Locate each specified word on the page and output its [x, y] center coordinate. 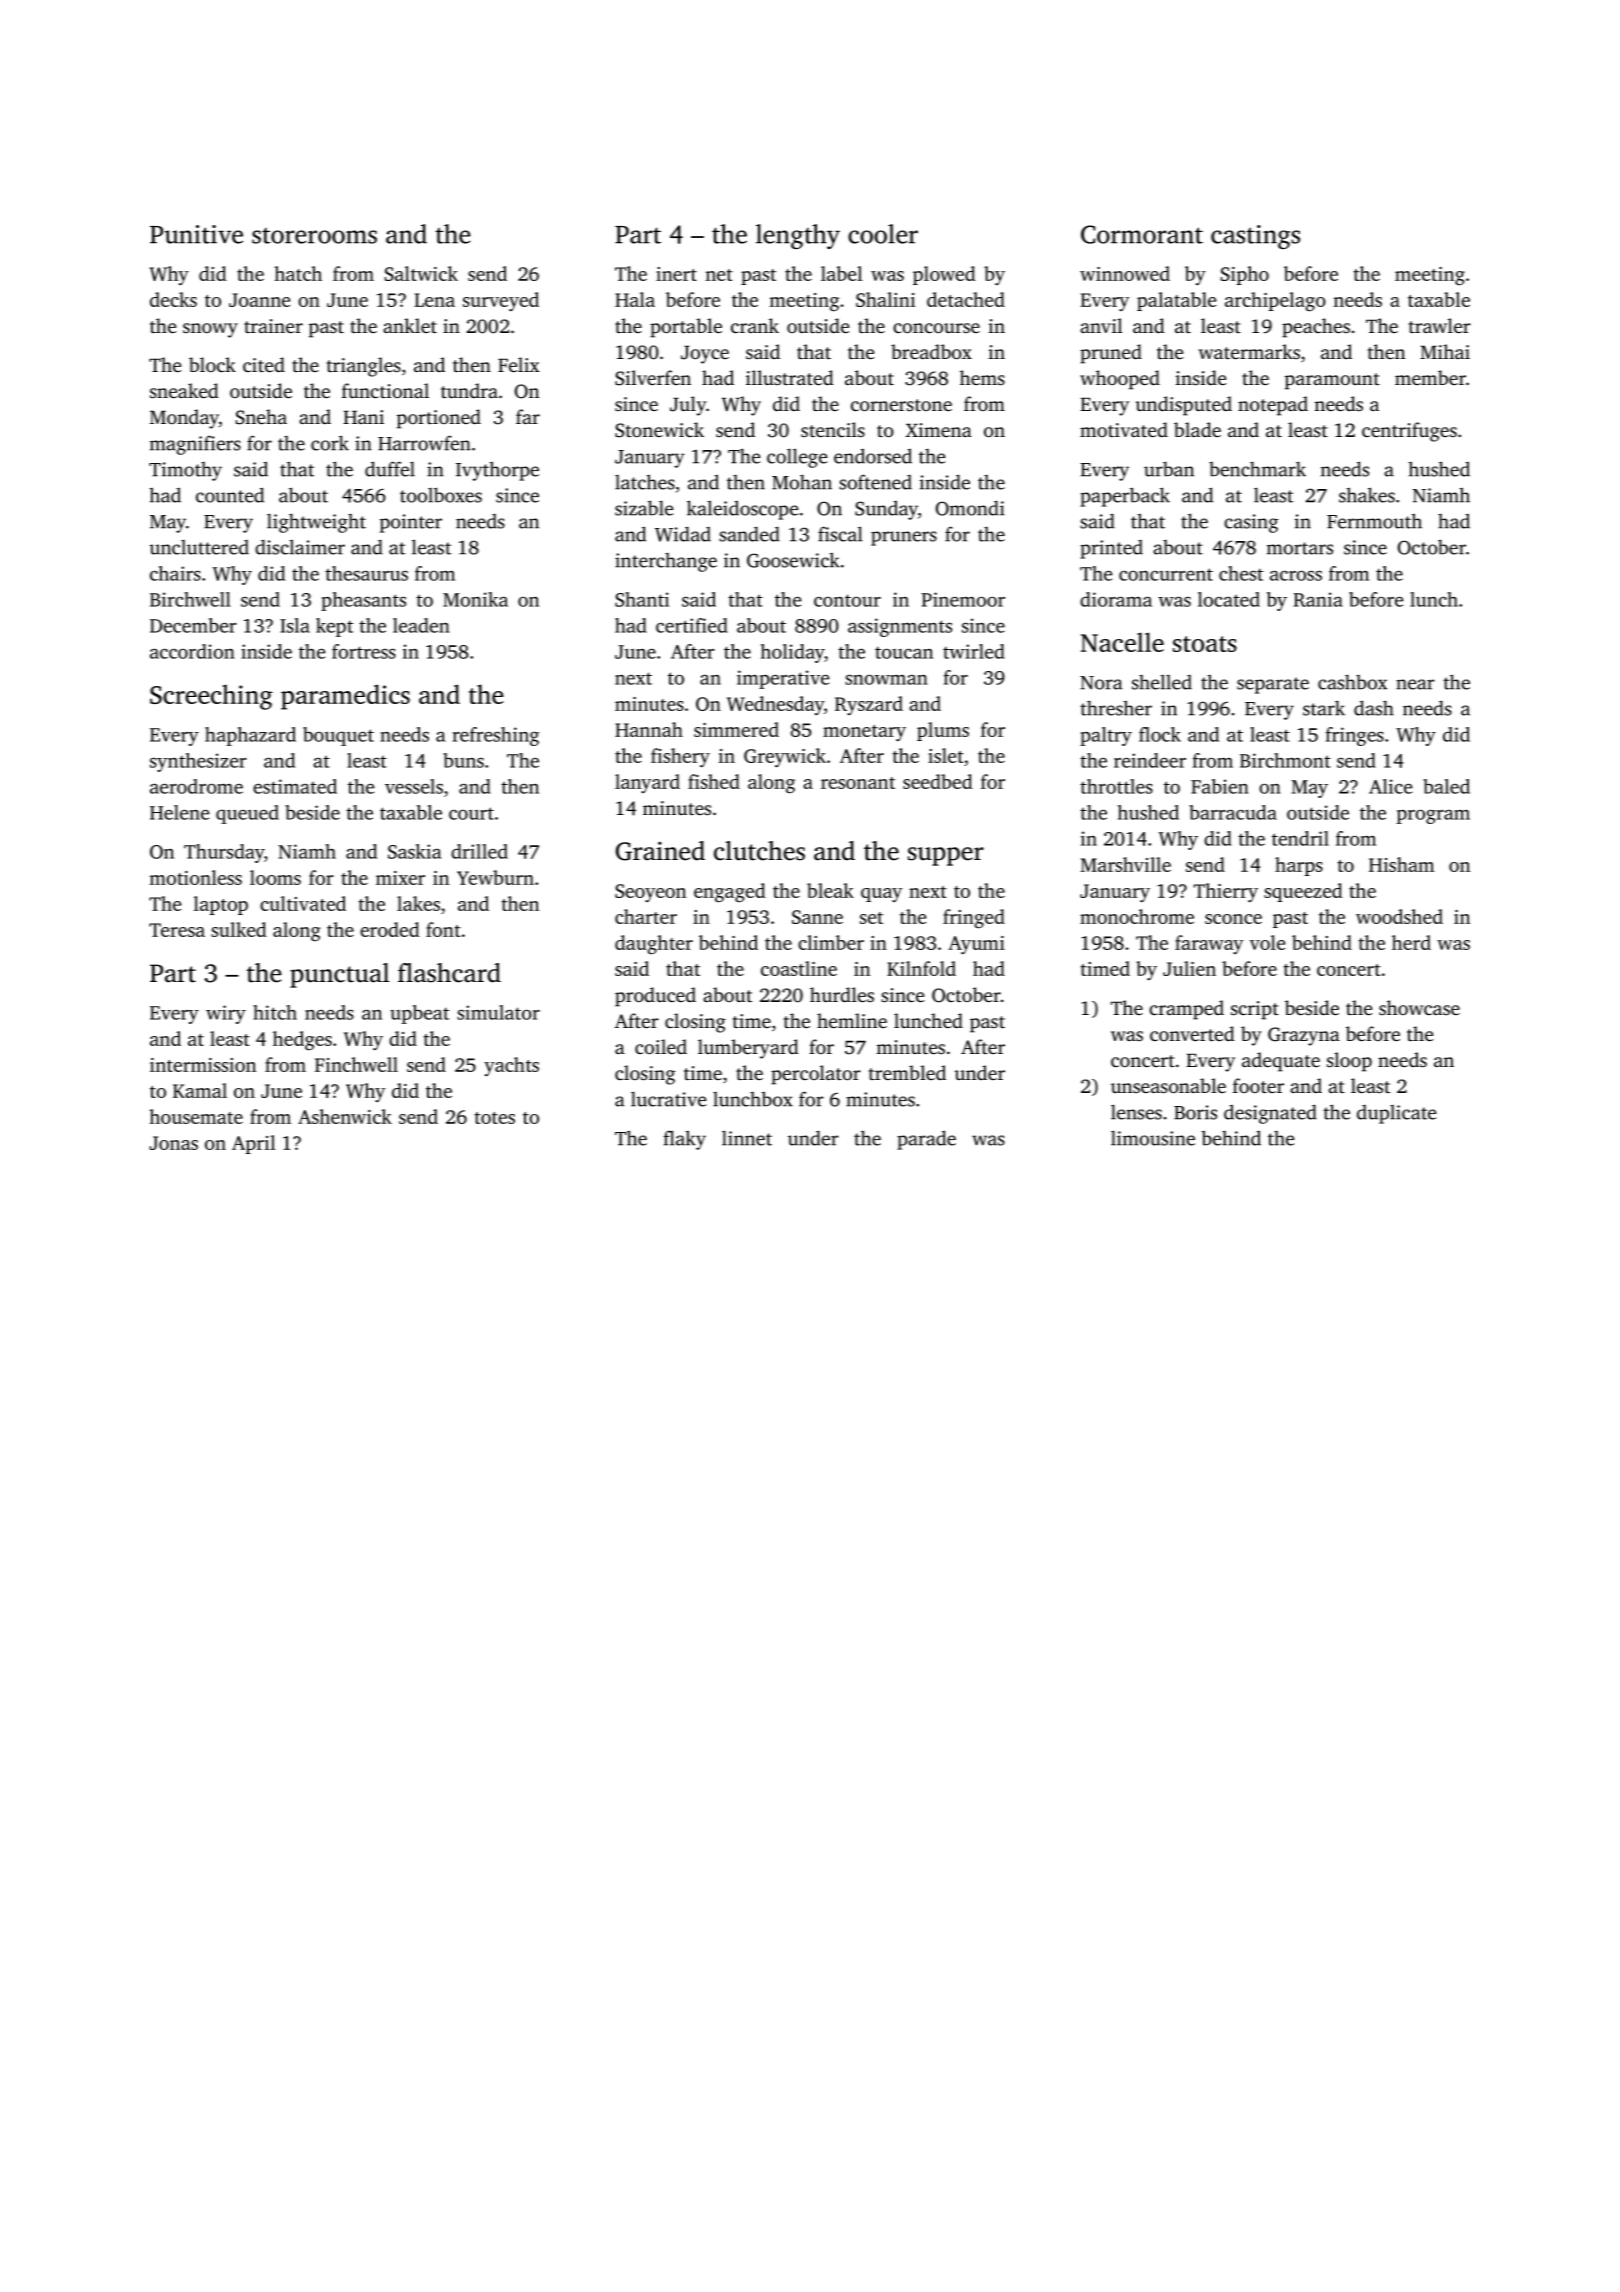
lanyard [647, 783]
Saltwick [421, 273]
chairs [175, 573]
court [471, 813]
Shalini [885, 299]
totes [494, 1118]
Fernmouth [1374, 521]
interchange [666, 562]
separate [1273, 685]
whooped [1120, 380]
